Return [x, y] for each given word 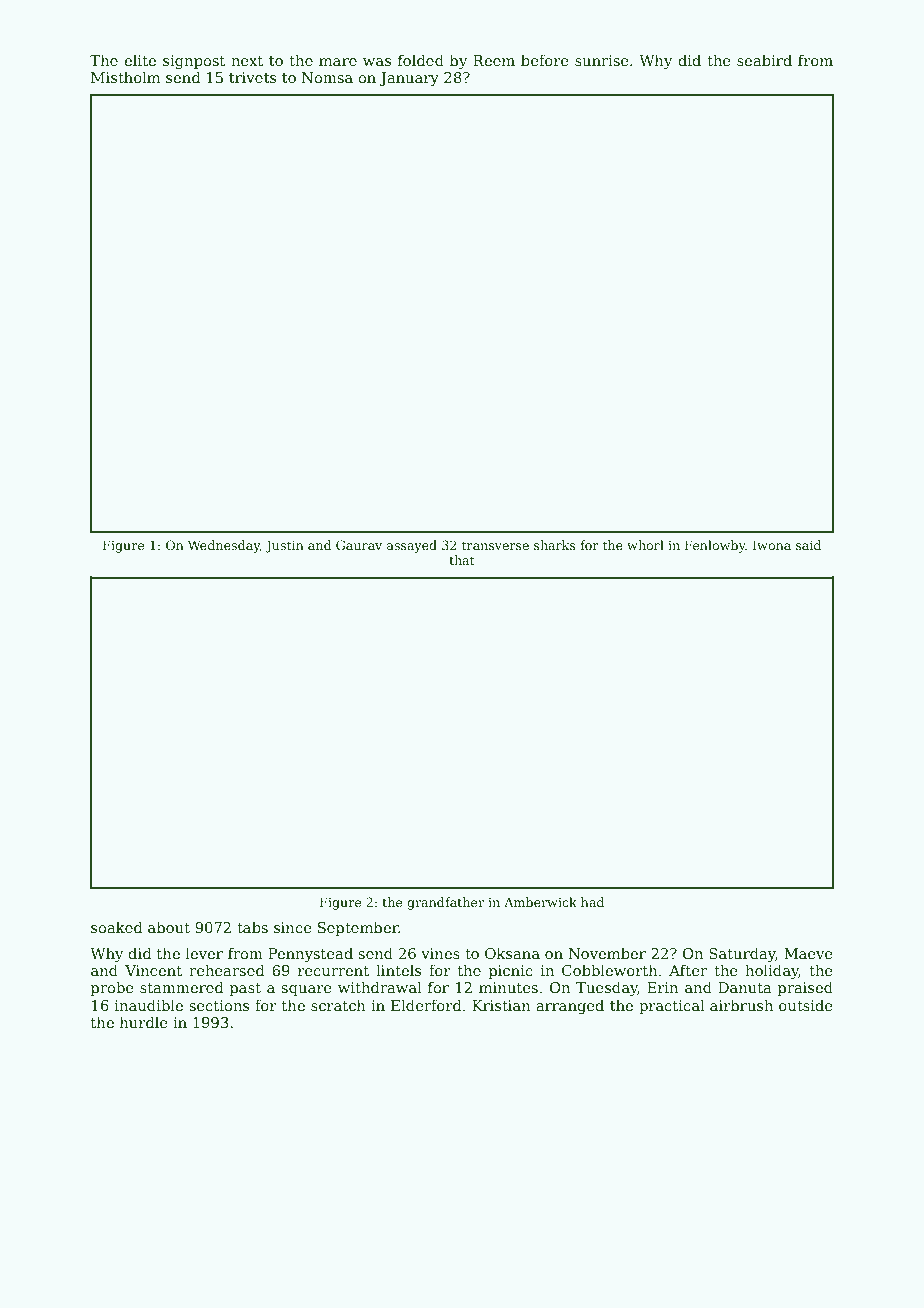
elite [140, 60]
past [245, 989]
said [808, 545]
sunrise [602, 60]
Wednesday [224, 546]
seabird [764, 60]
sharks [554, 545]
